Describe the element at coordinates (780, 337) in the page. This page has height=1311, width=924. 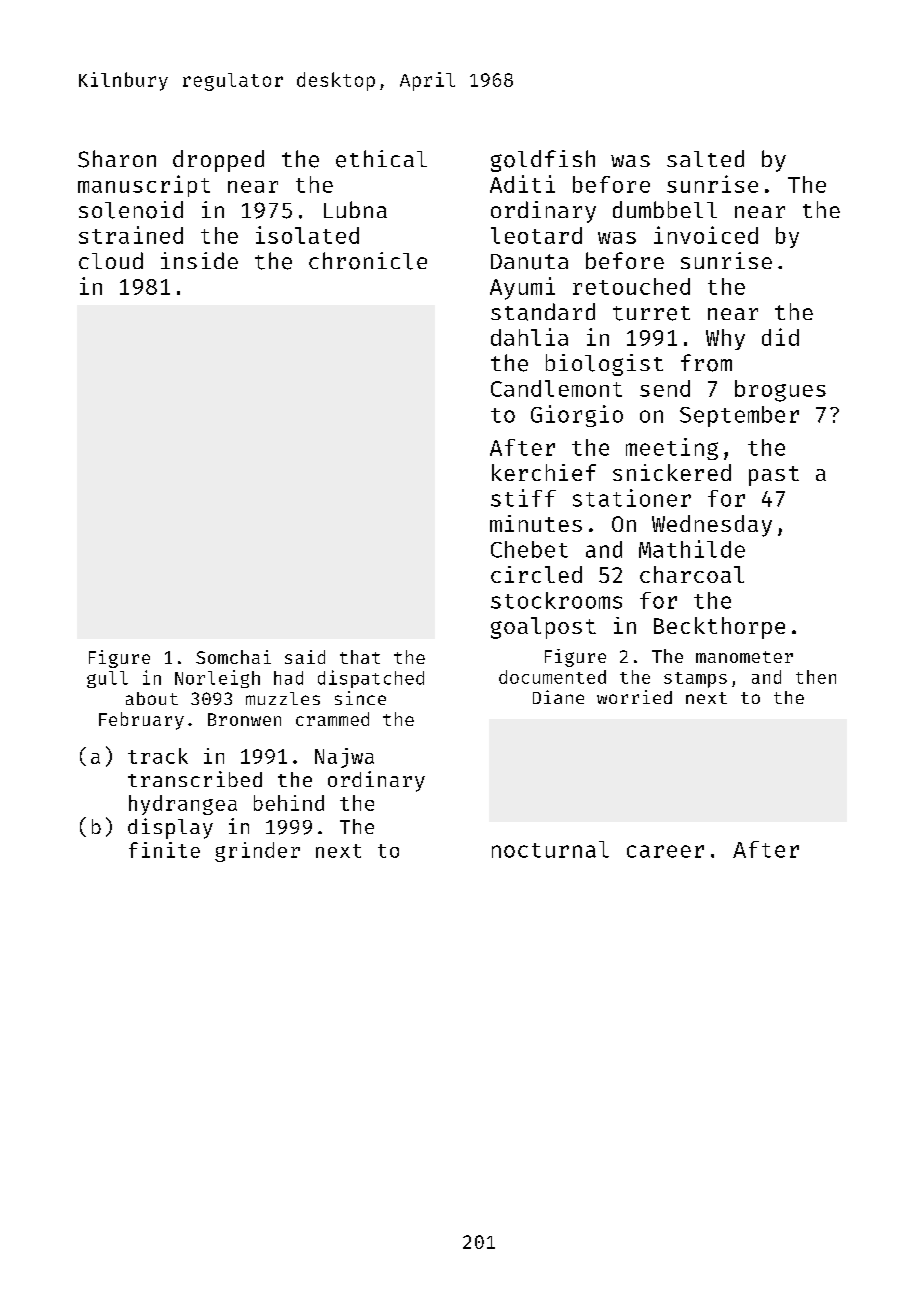
I see `did` at that location.
